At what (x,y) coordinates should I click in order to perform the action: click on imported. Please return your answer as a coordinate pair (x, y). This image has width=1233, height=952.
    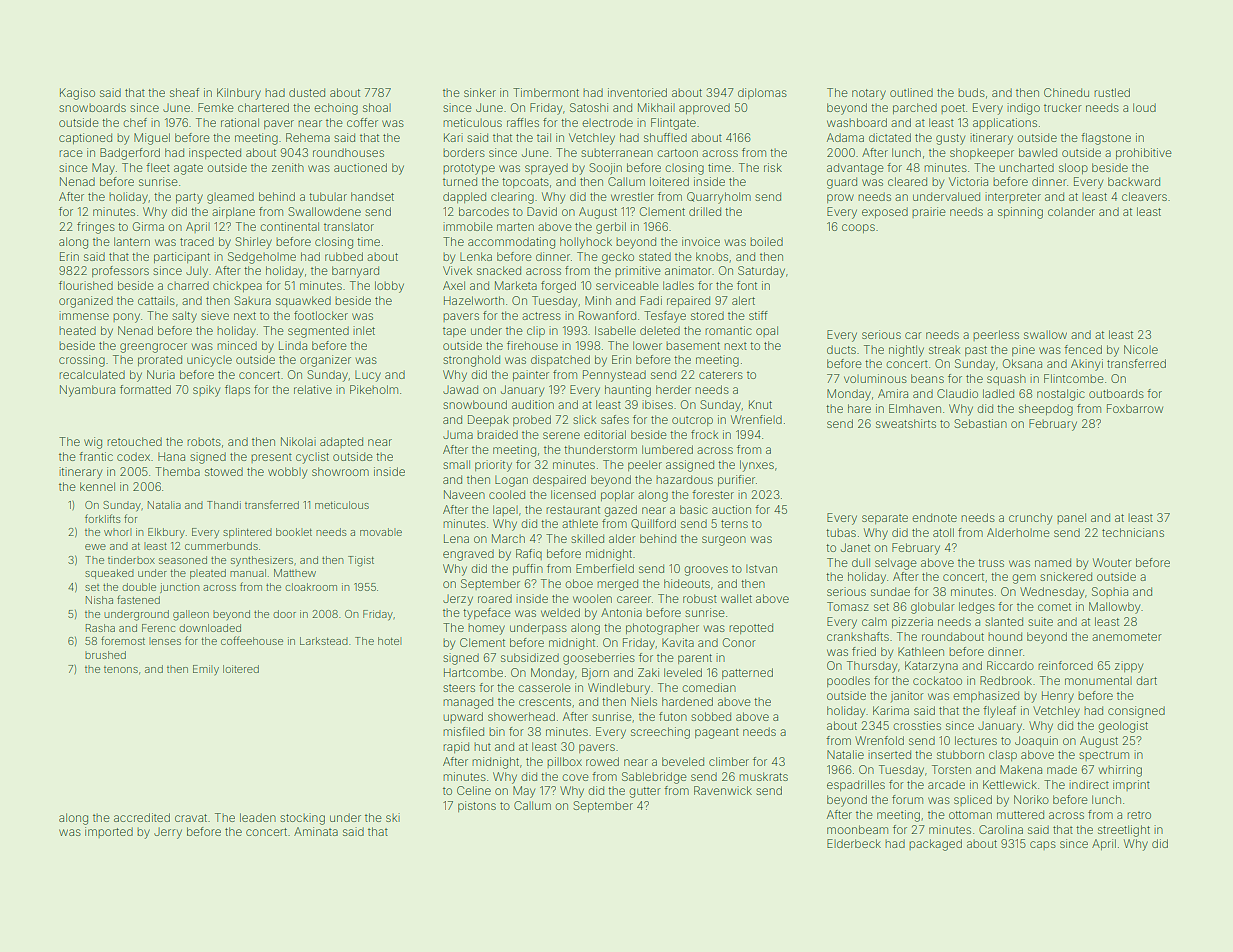
    Looking at the image, I should click on (109, 832).
